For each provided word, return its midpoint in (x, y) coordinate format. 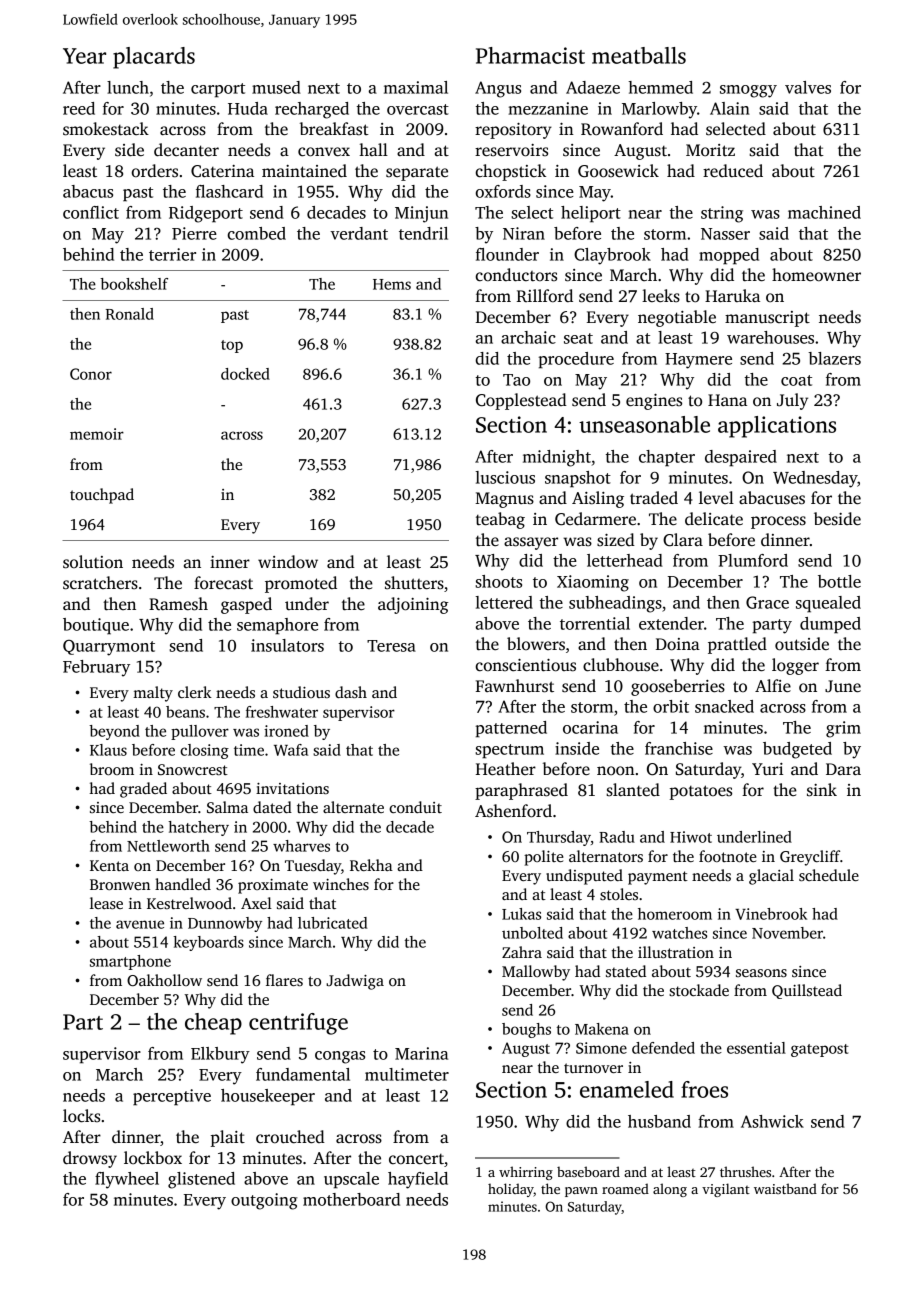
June (843, 686)
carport (218, 90)
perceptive (172, 1097)
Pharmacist (530, 55)
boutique (96, 626)
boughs (526, 1030)
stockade (699, 990)
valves (808, 87)
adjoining (413, 605)
